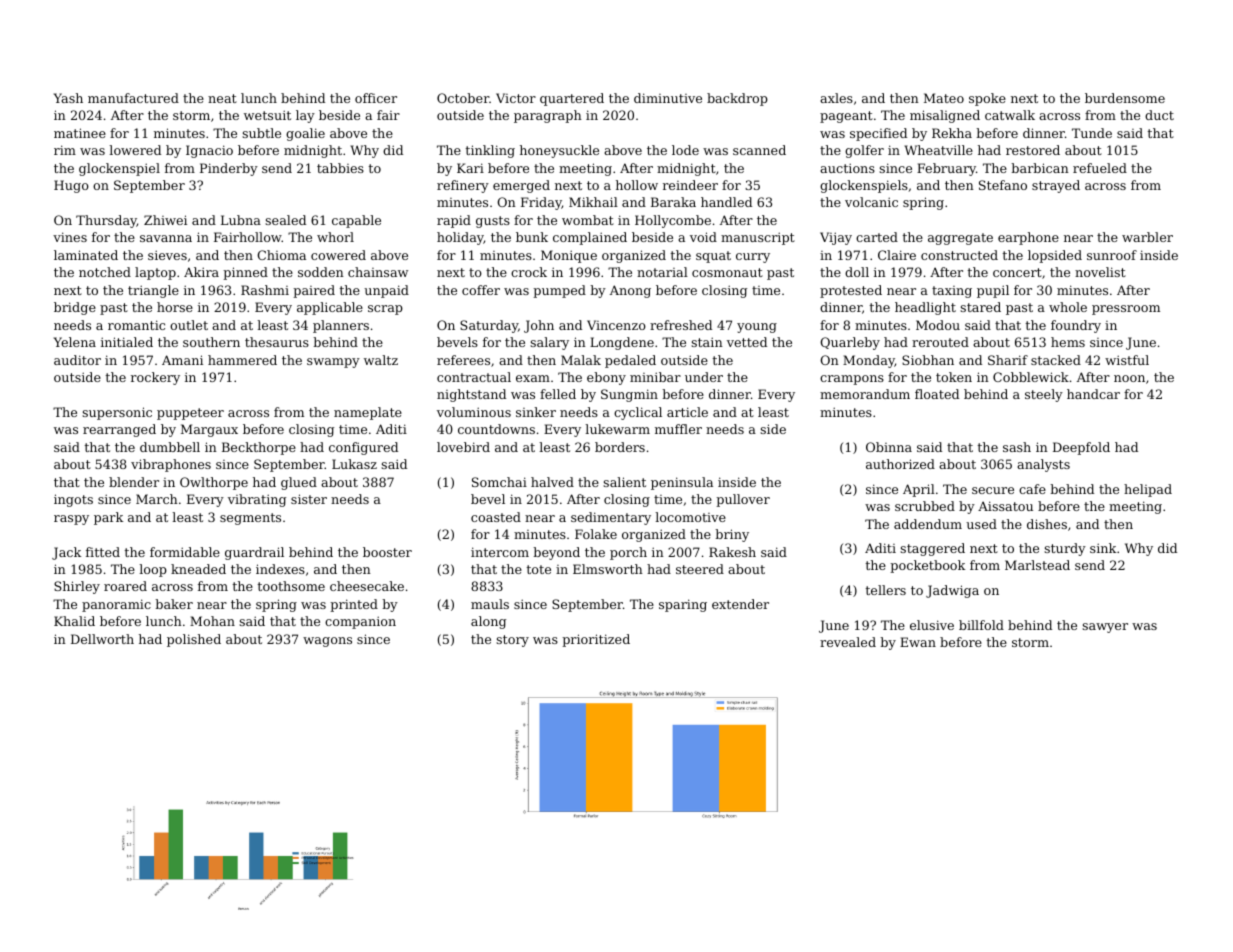  I want to click on refinery, so click(463, 186).
